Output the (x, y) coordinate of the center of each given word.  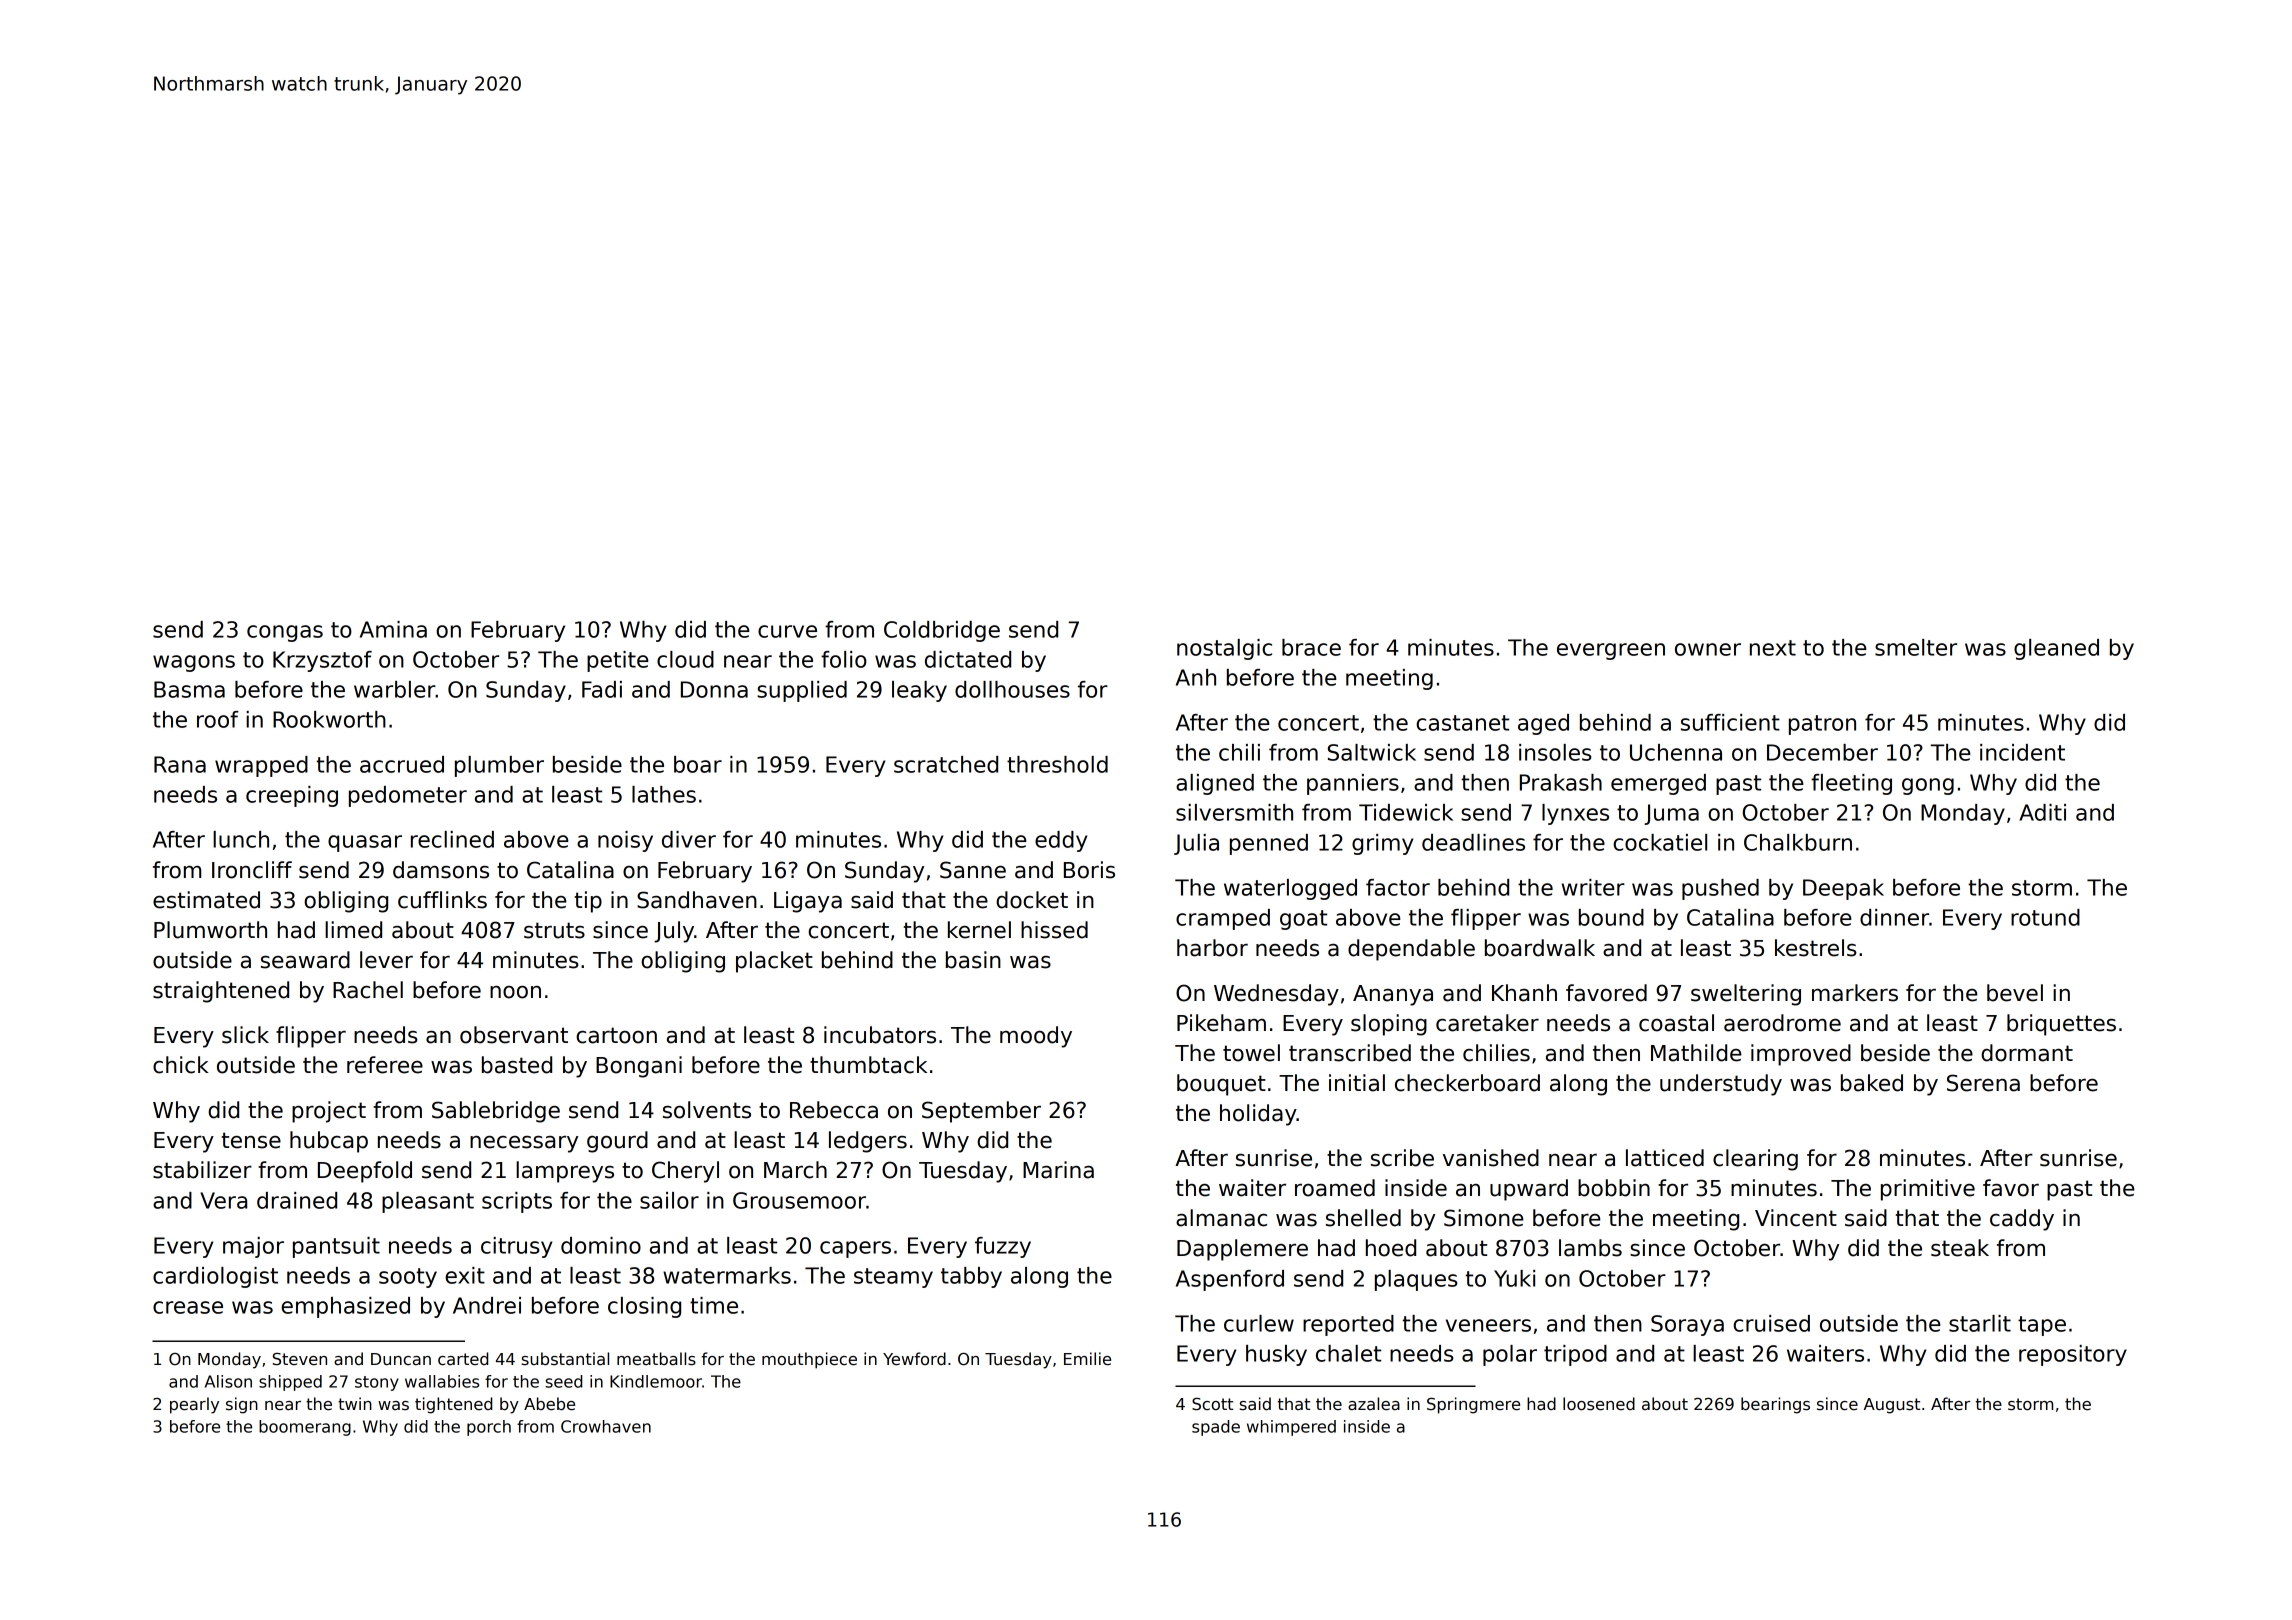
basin (973, 960)
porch (489, 1428)
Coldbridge (942, 631)
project (329, 1112)
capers (855, 1249)
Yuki (1514, 1278)
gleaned (2056, 649)
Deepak (1843, 889)
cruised (1771, 1323)
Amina (393, 629)
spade (1216, 1428)
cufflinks (442, 900)
